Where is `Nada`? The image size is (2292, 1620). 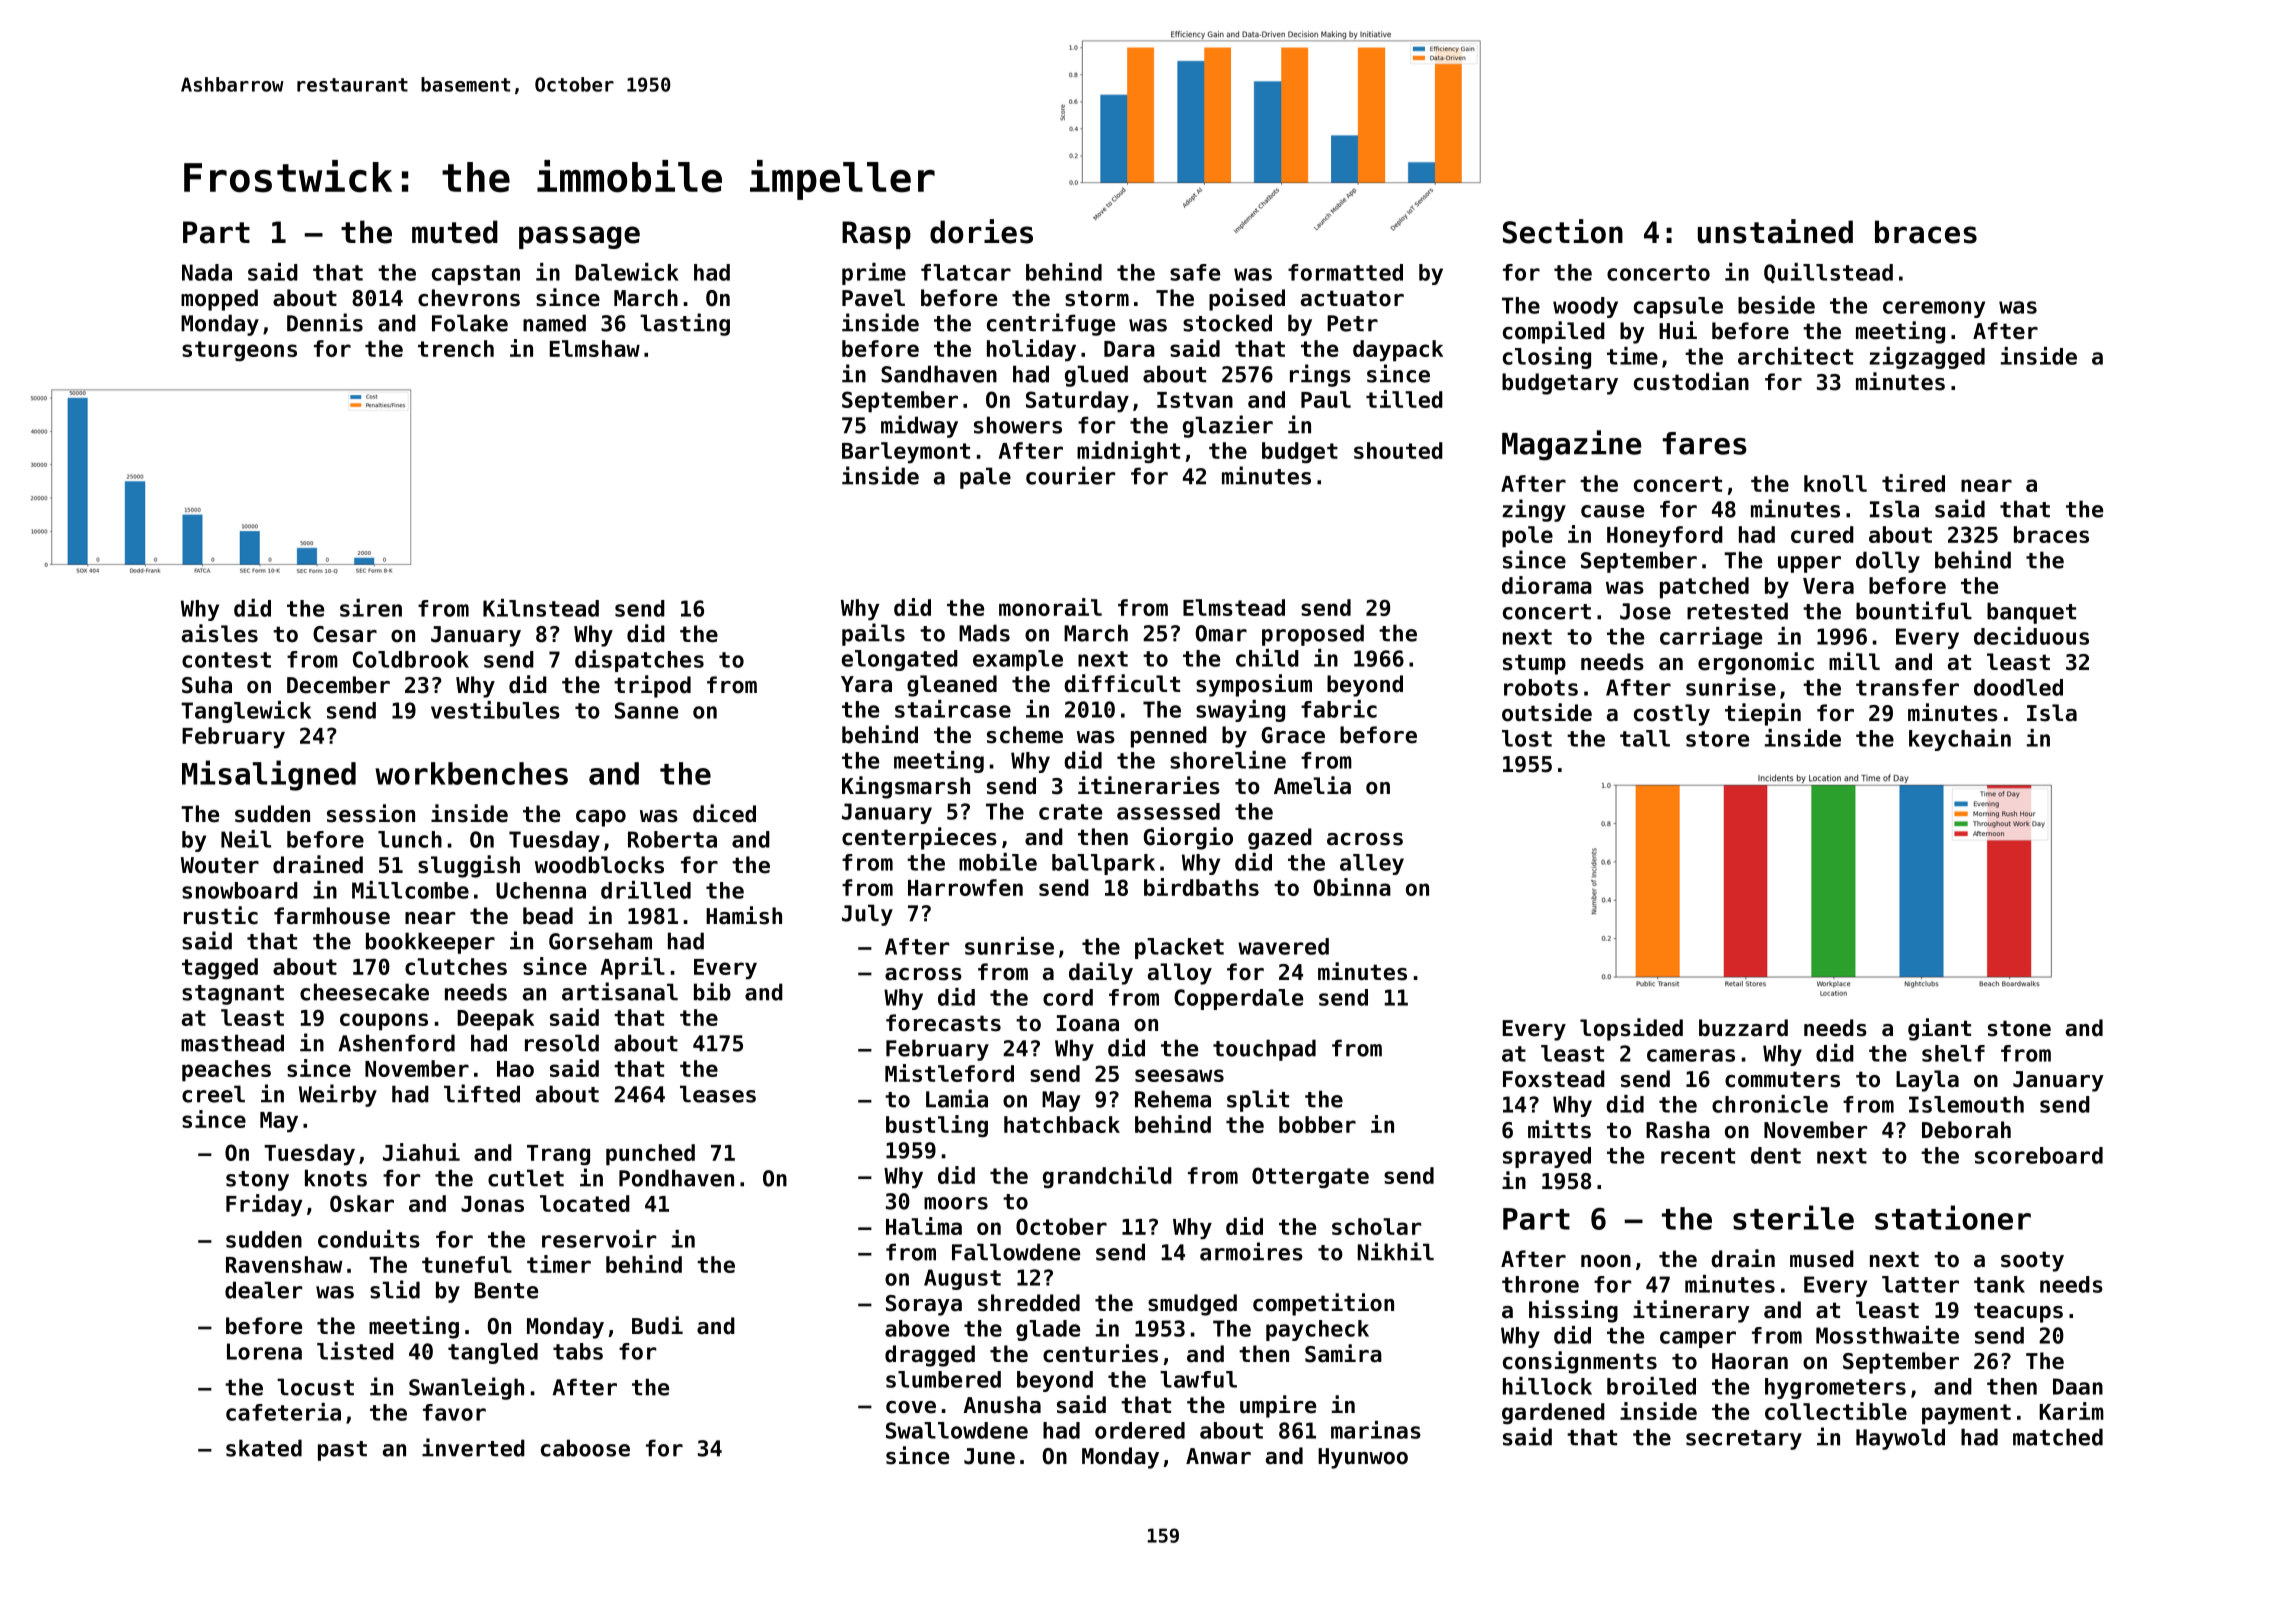
Nada is located at coordinates (207, 272).
